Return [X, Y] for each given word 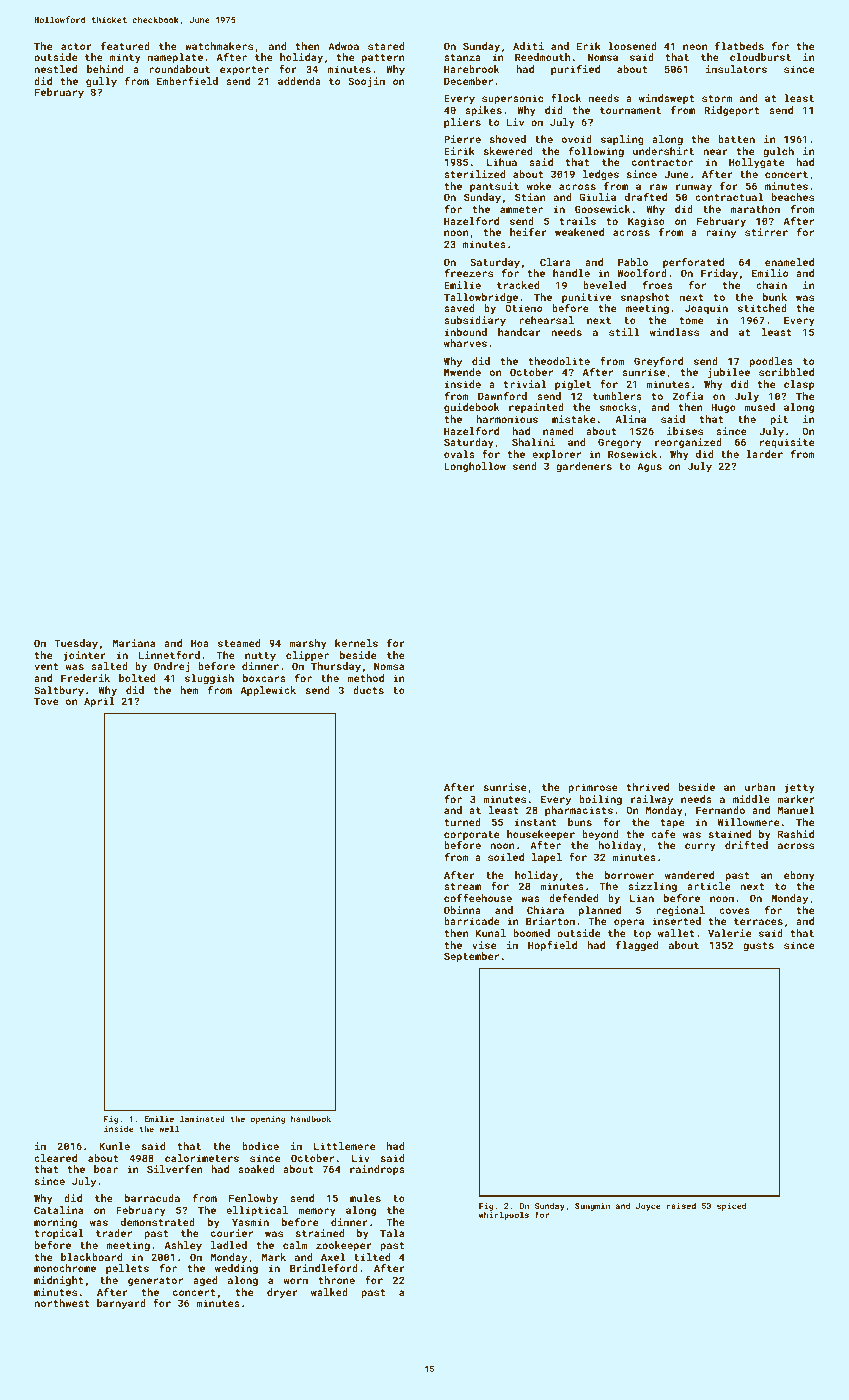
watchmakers [219, 46]
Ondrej [172, 667]
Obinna [462, 910]
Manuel [796, 810]
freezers [468, 273]
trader [114, 1233]
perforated [693, 263]
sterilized [475, 174]
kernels [356, 643]
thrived [648, 787]
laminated [202, 1118]
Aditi [528, 46]
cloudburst [760, 57]
